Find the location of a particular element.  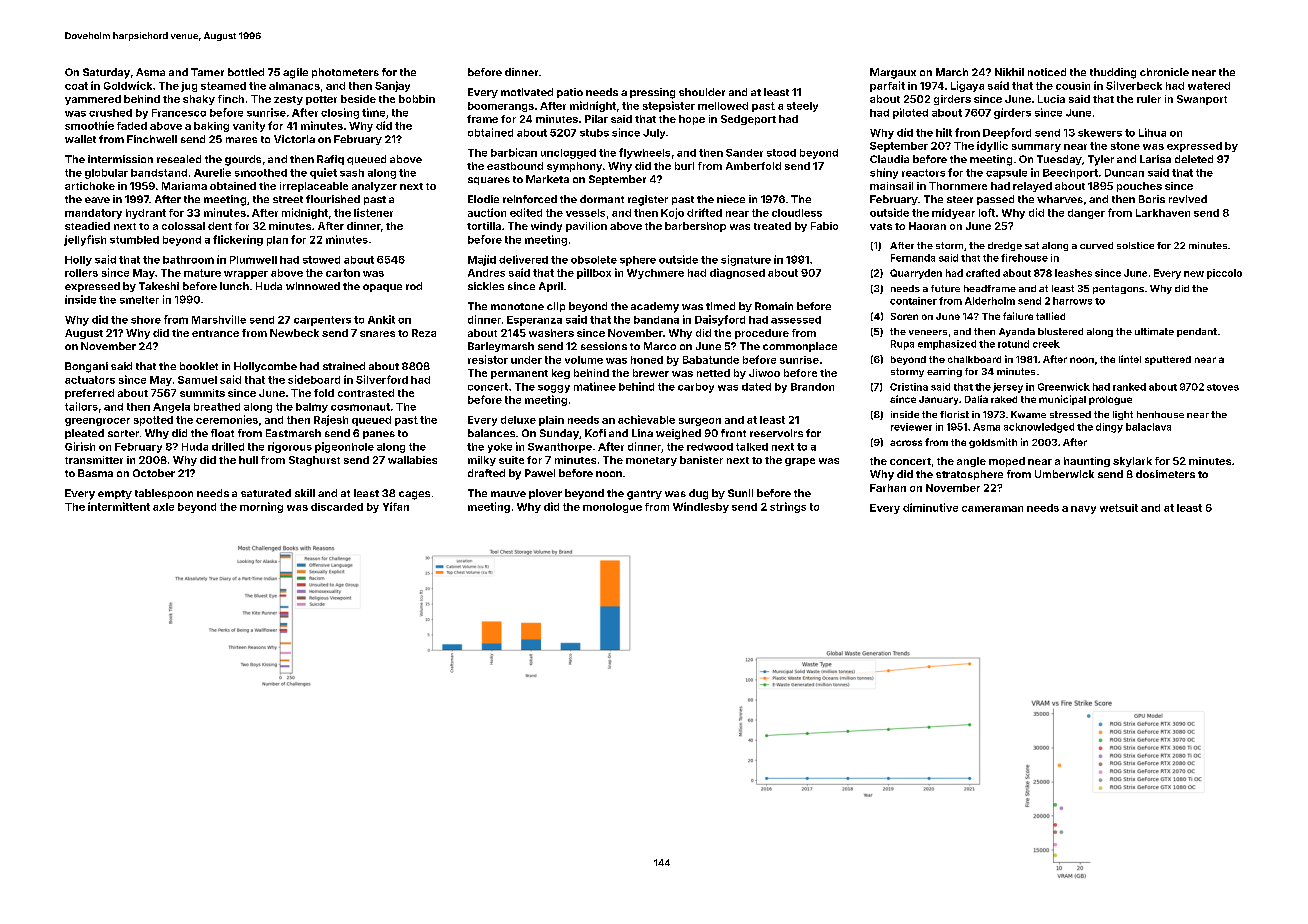

preferred is located at coordinates (89, 394).
